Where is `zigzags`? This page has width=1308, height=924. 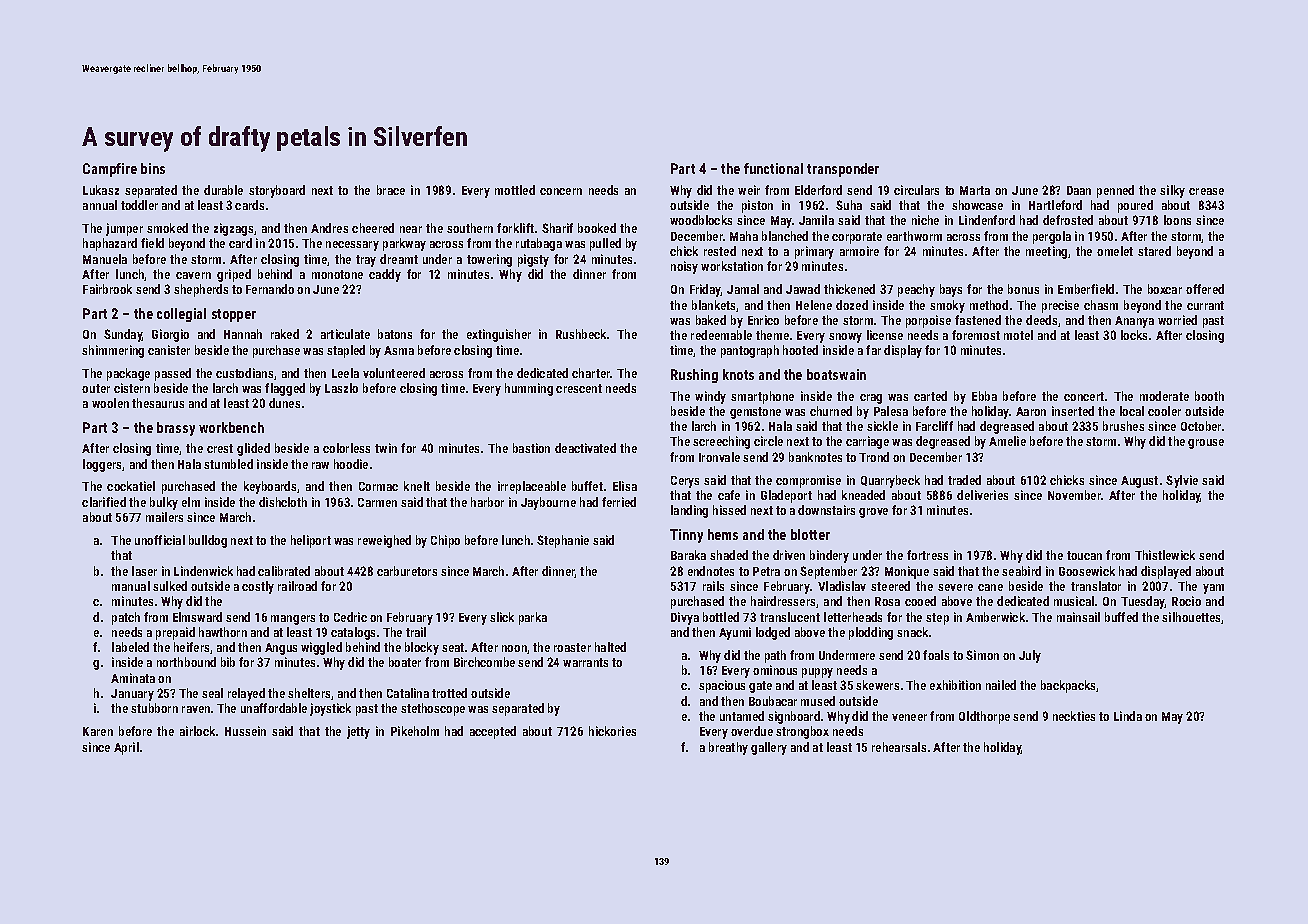 zigzags is located at coordinates (233, 229).
